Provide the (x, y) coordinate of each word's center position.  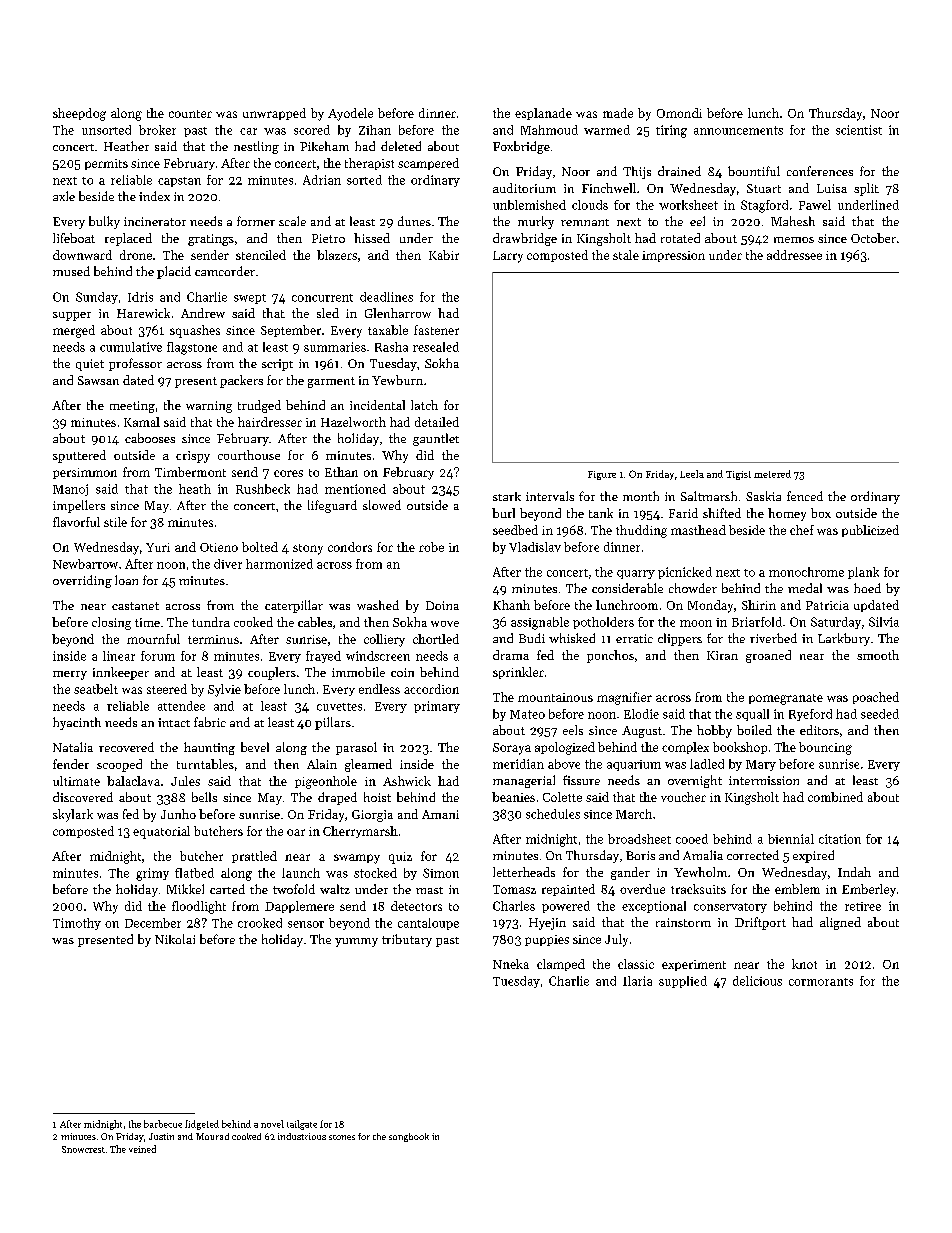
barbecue (163, 1124)
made (618, 113)
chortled (436, 639)
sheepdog (79, 114)
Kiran (722, 655)
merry (70, 675)
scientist (859, 130)
